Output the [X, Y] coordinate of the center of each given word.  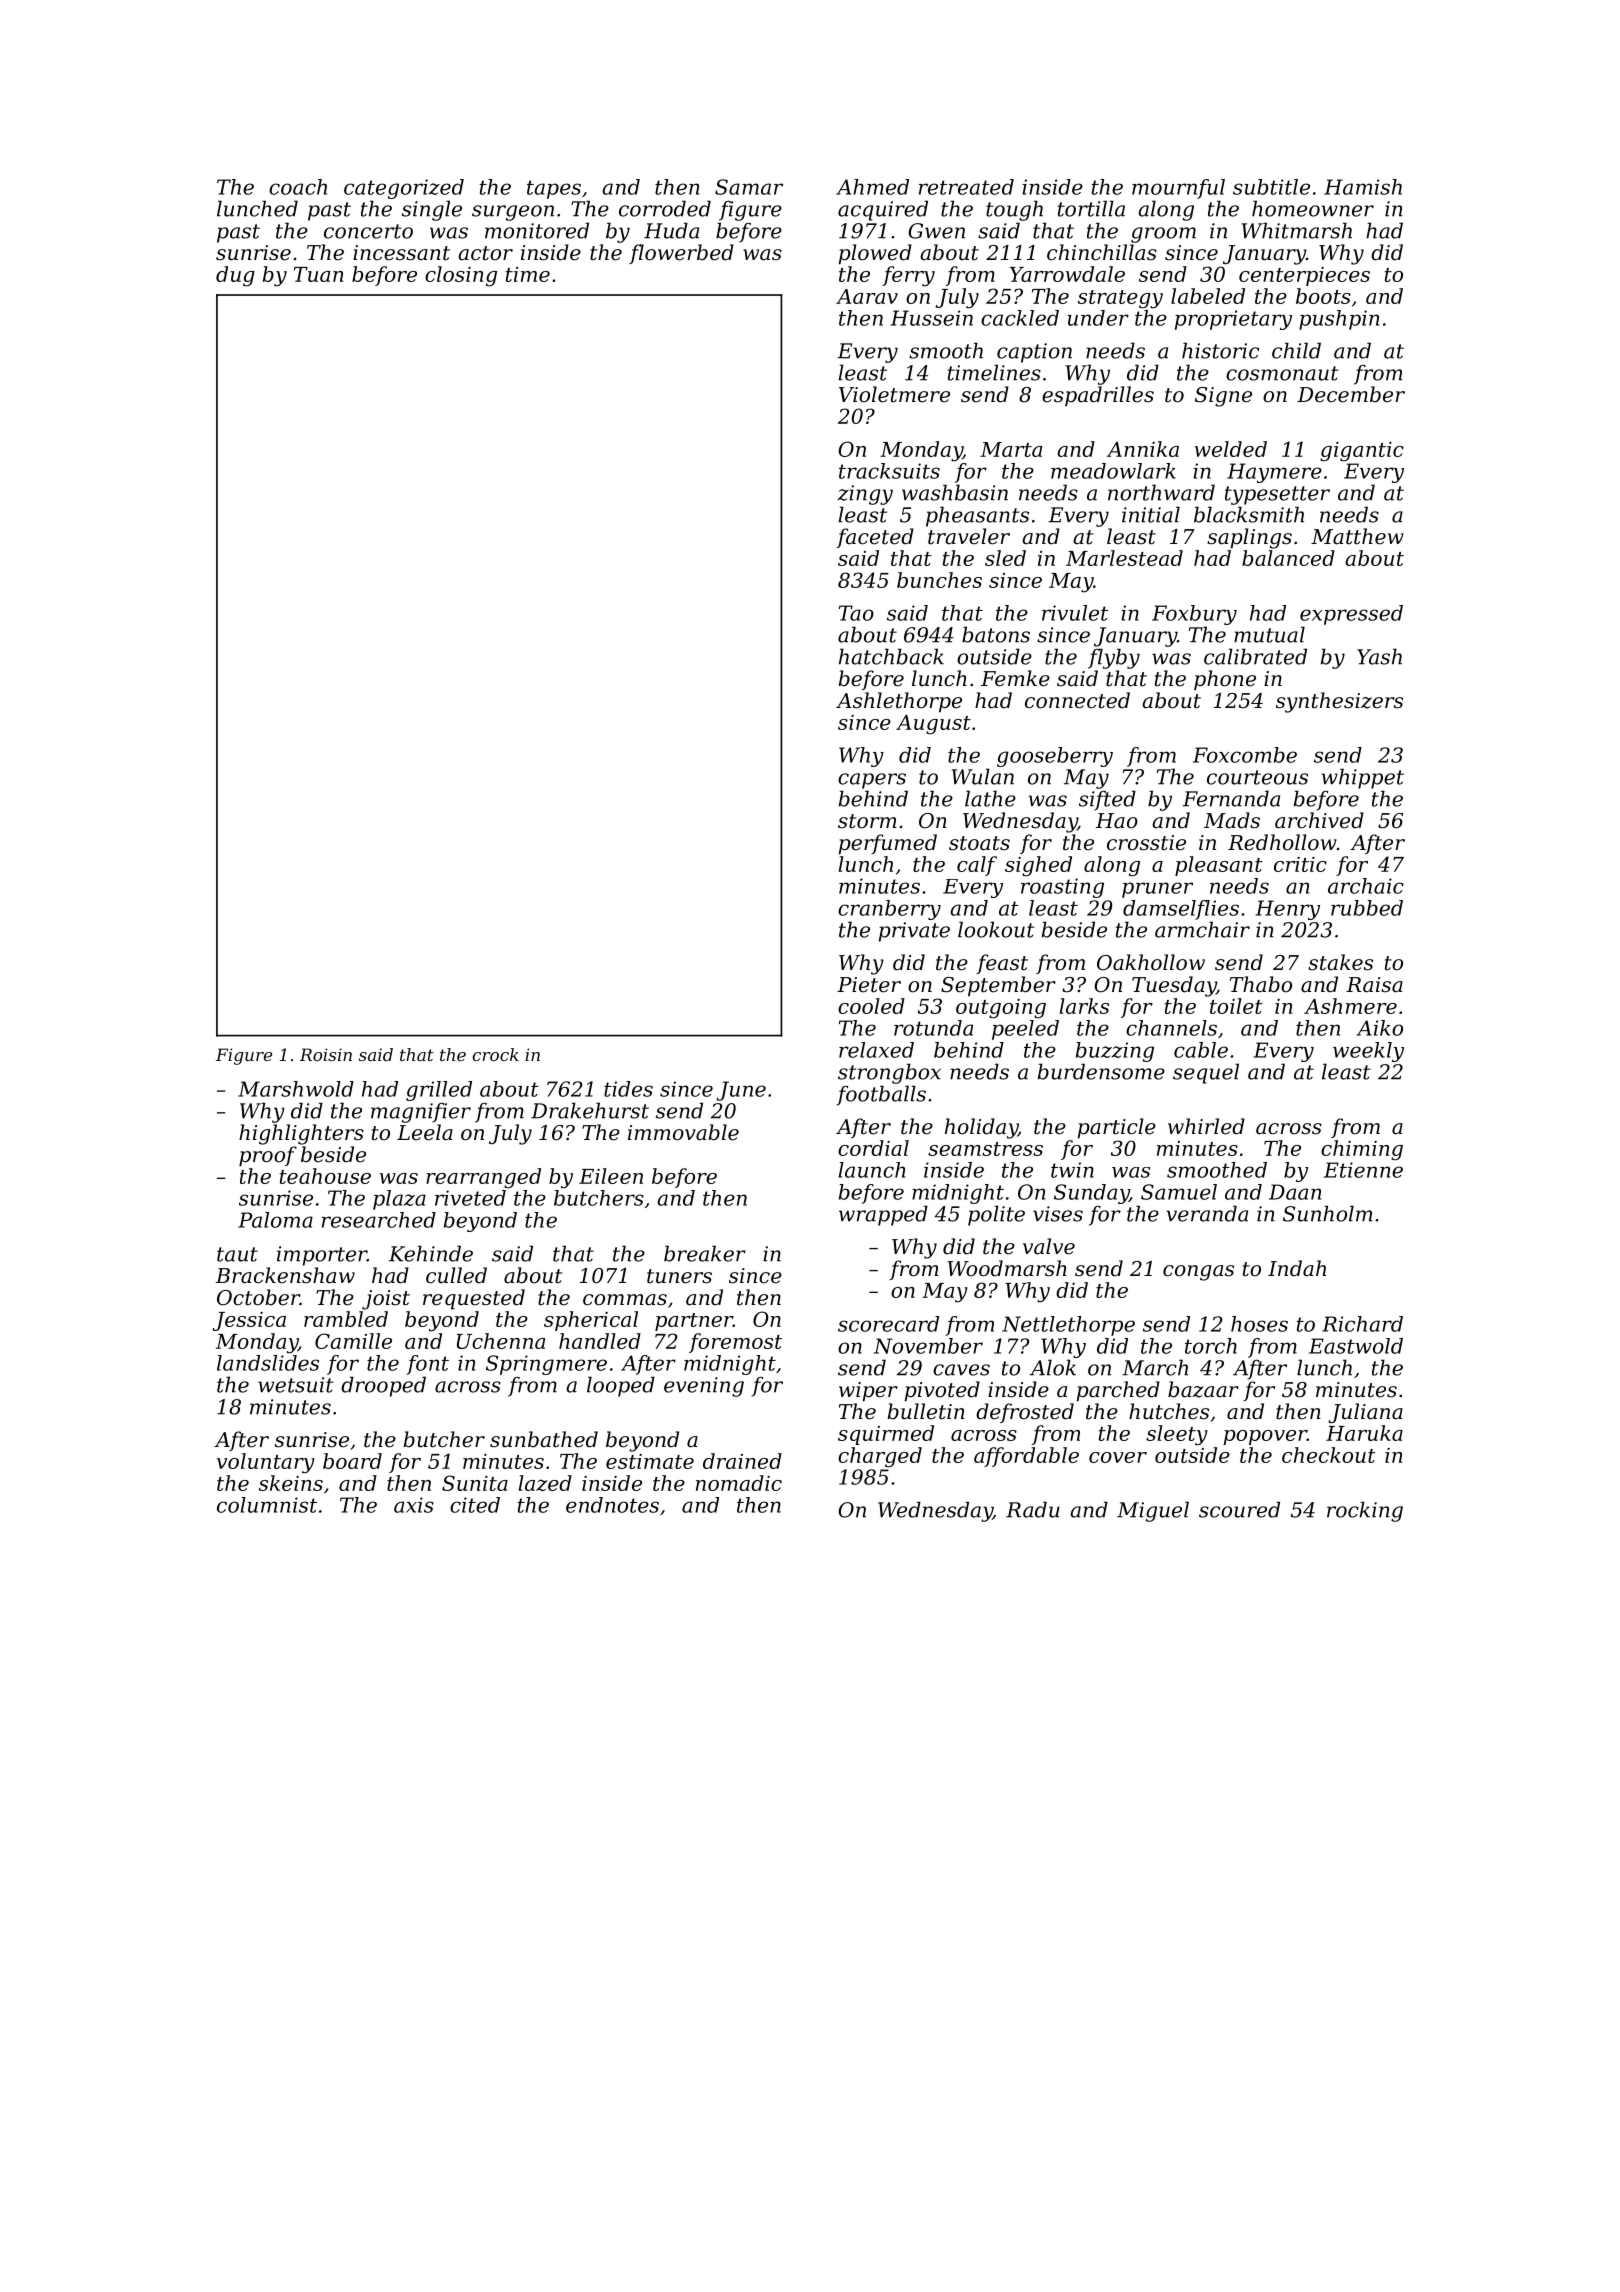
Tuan [319, 274]
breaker [705, 1253]
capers [872, 781]
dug [235, 276]
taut [237, 1254]
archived [1319, 820]
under [1098, 318]
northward [1161, 492]
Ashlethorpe [899, 702]
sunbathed [544, 1439]
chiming [1362, 1150]
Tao [856, 613]
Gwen [936, 231]
